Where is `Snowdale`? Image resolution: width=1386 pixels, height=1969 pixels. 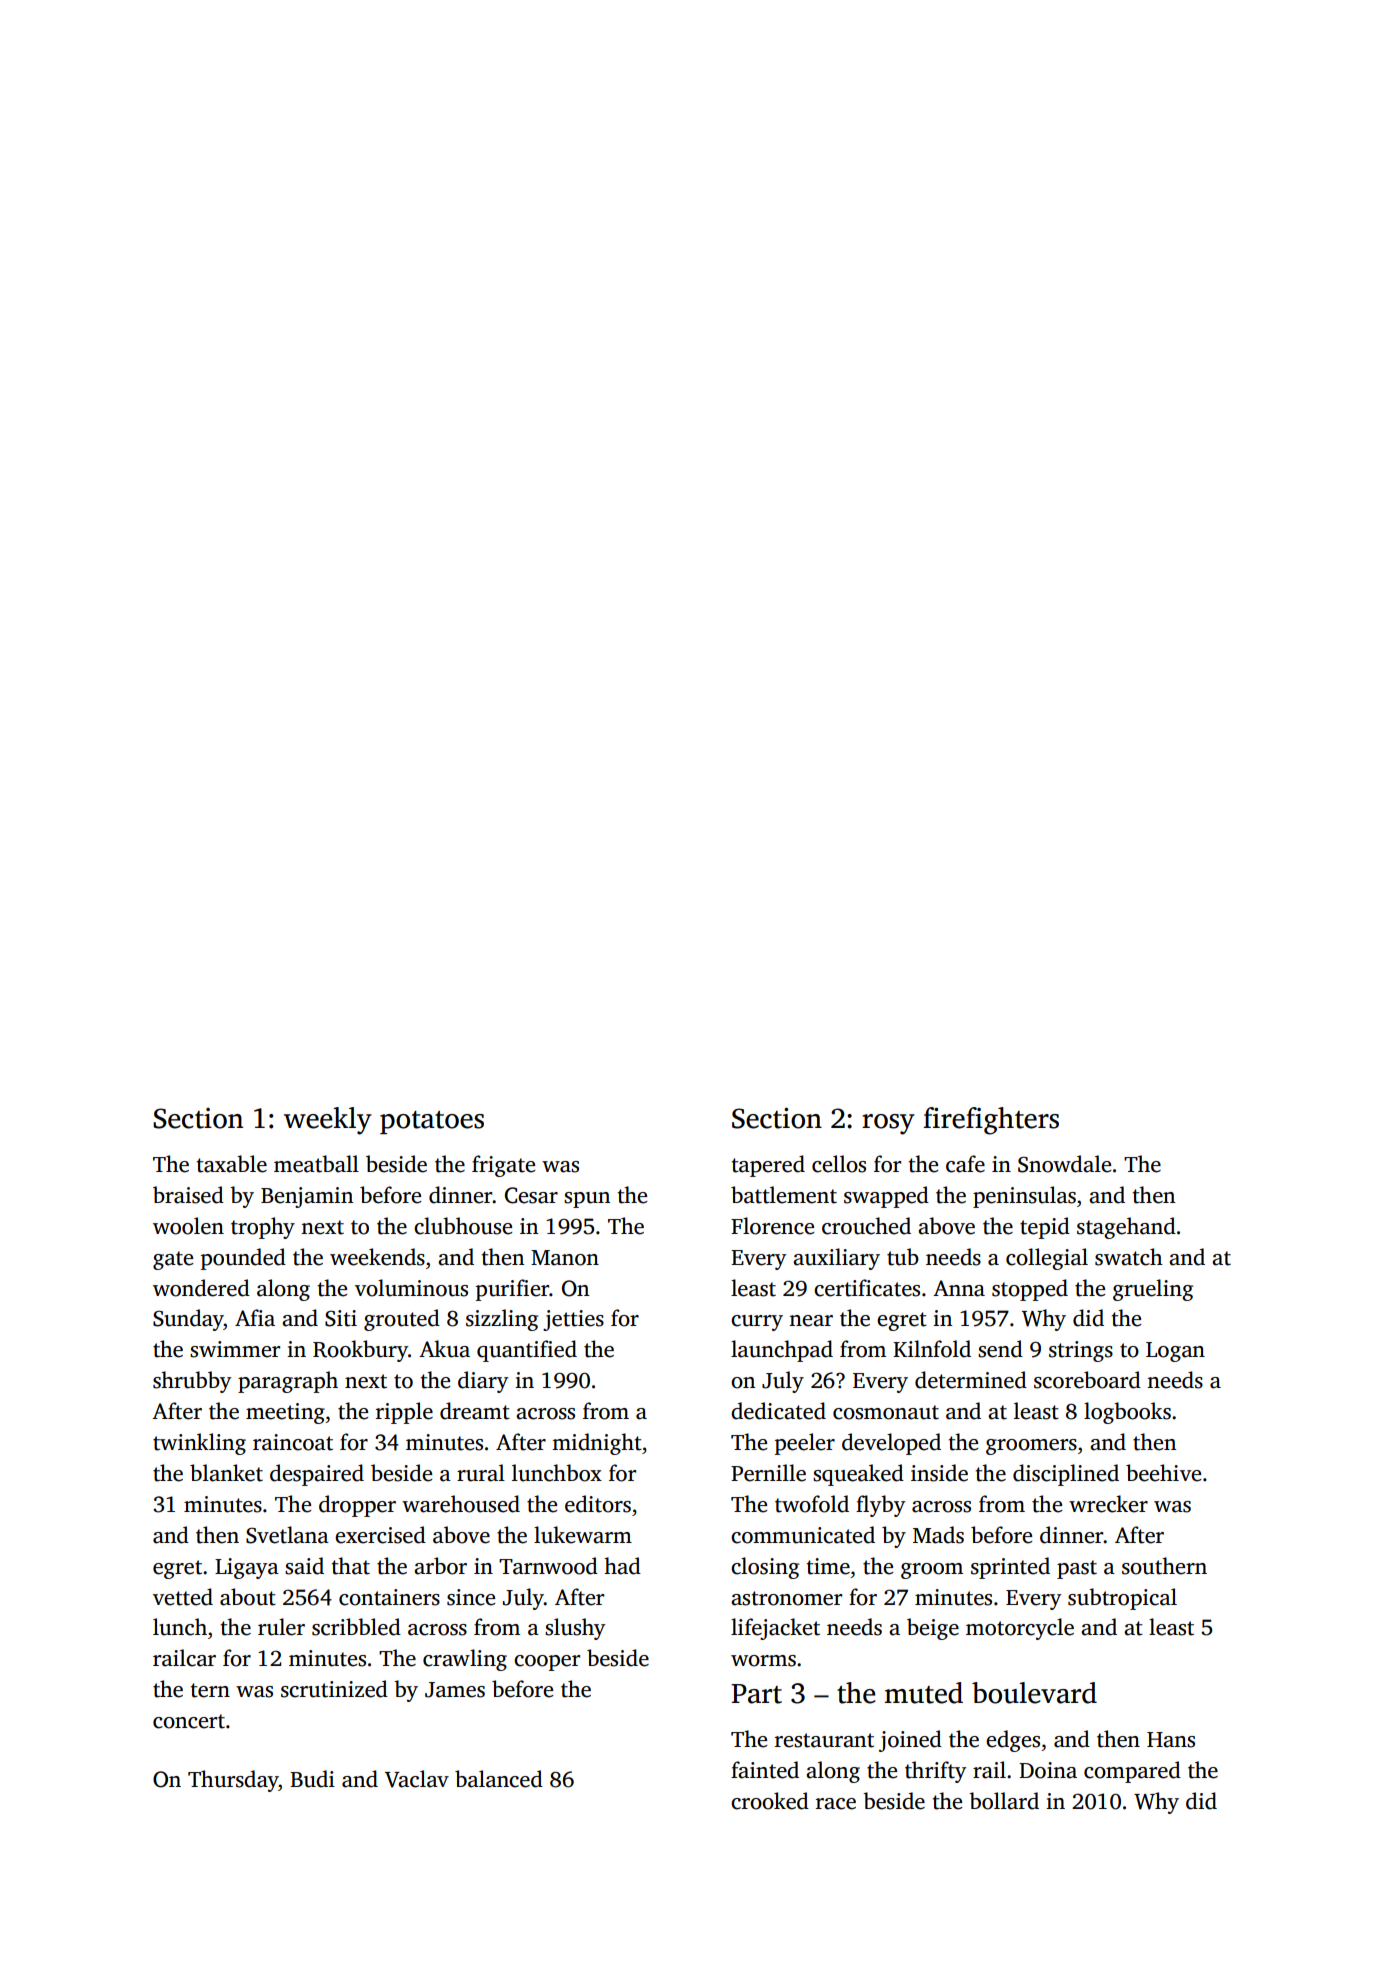
Snowdale is located at coordinates (1064, 1164).
